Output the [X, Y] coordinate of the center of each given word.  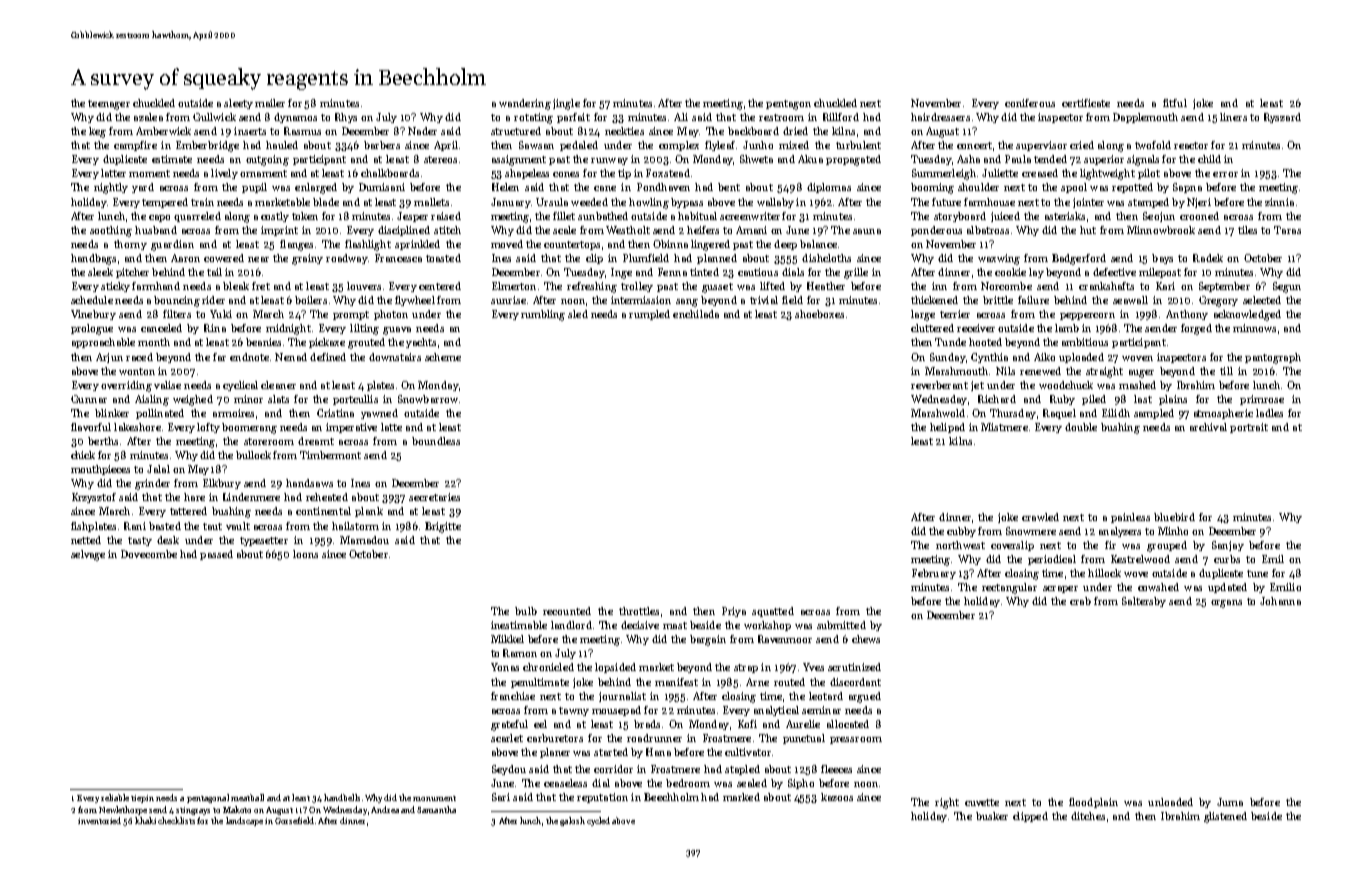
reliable [115, 797]
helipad [947, 428]
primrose [1262, 400]
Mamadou [364, 540]
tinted [704, 272]
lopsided [615, 668]
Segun [1287, 287]
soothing [111, 231]
